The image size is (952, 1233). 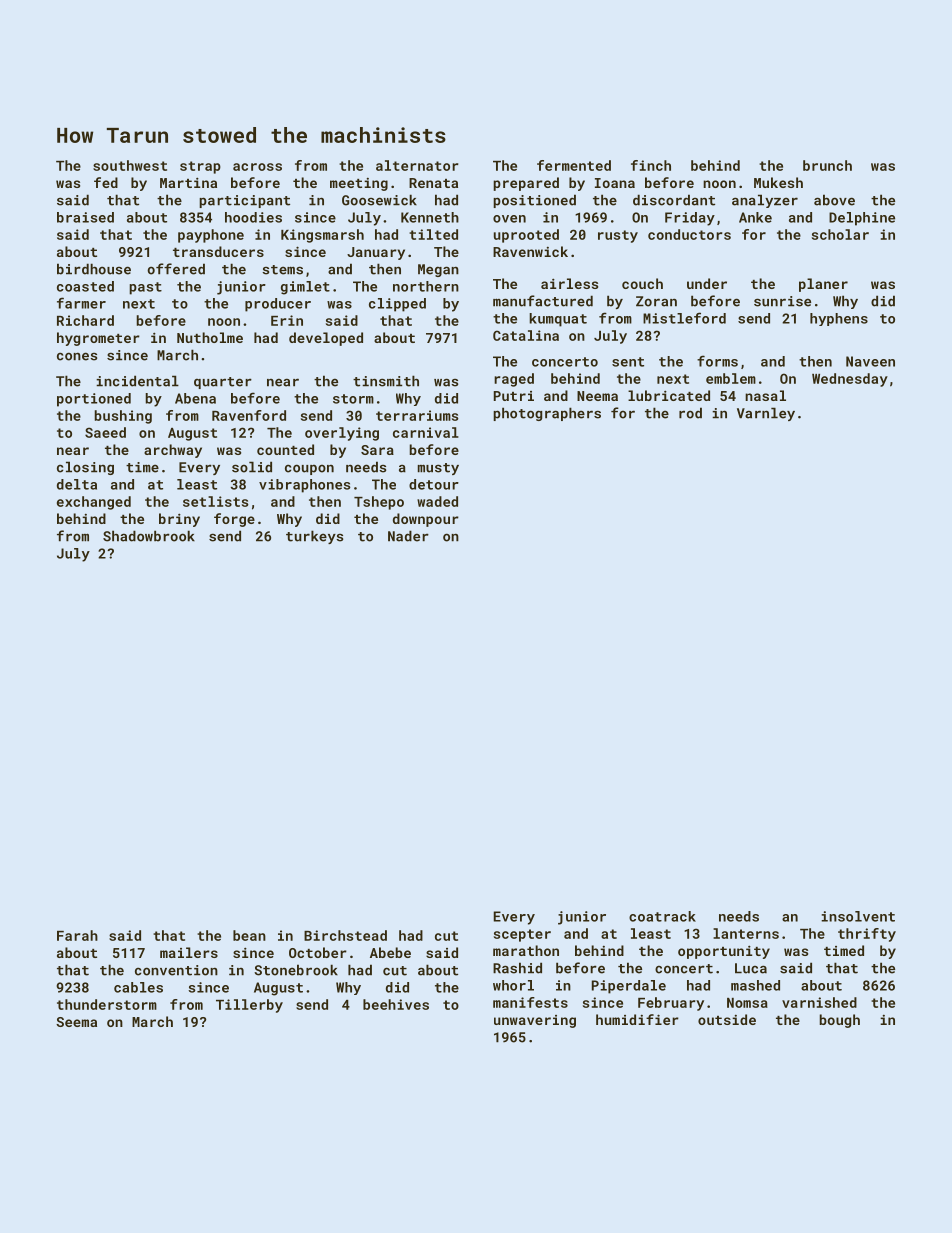 I want to click on Shadowbrook, so click(x=149, y=536).
